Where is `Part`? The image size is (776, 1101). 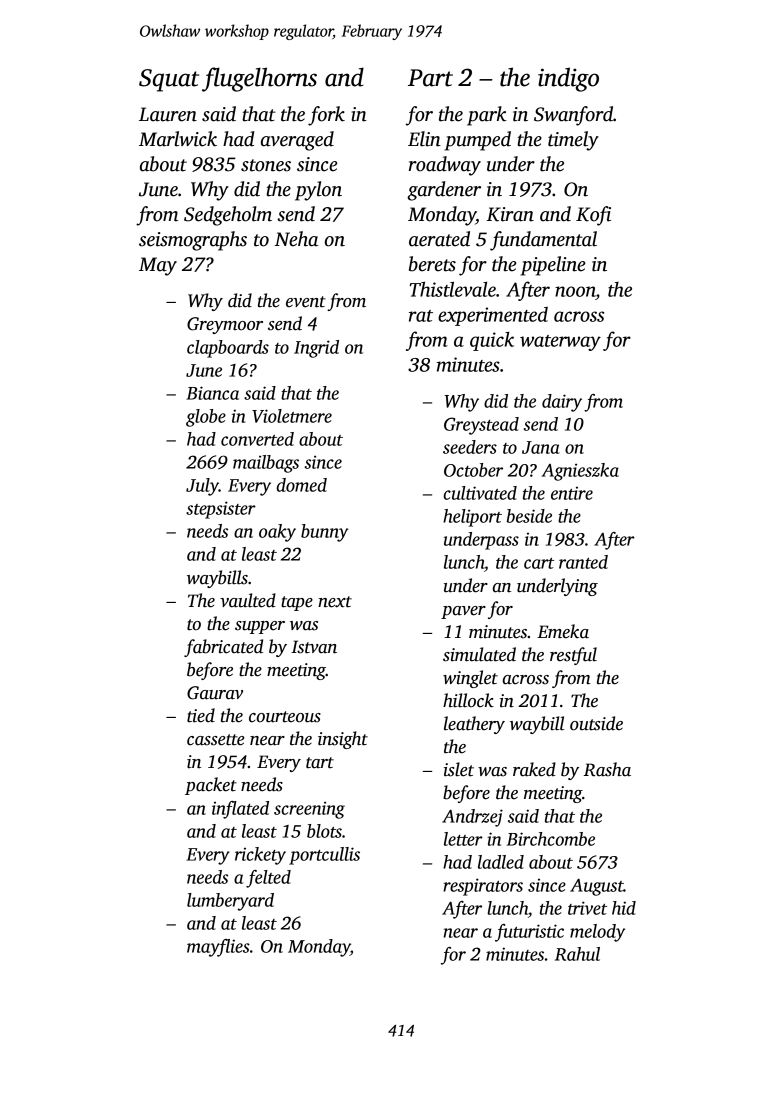
Part is located at coordinates (430, 78).
